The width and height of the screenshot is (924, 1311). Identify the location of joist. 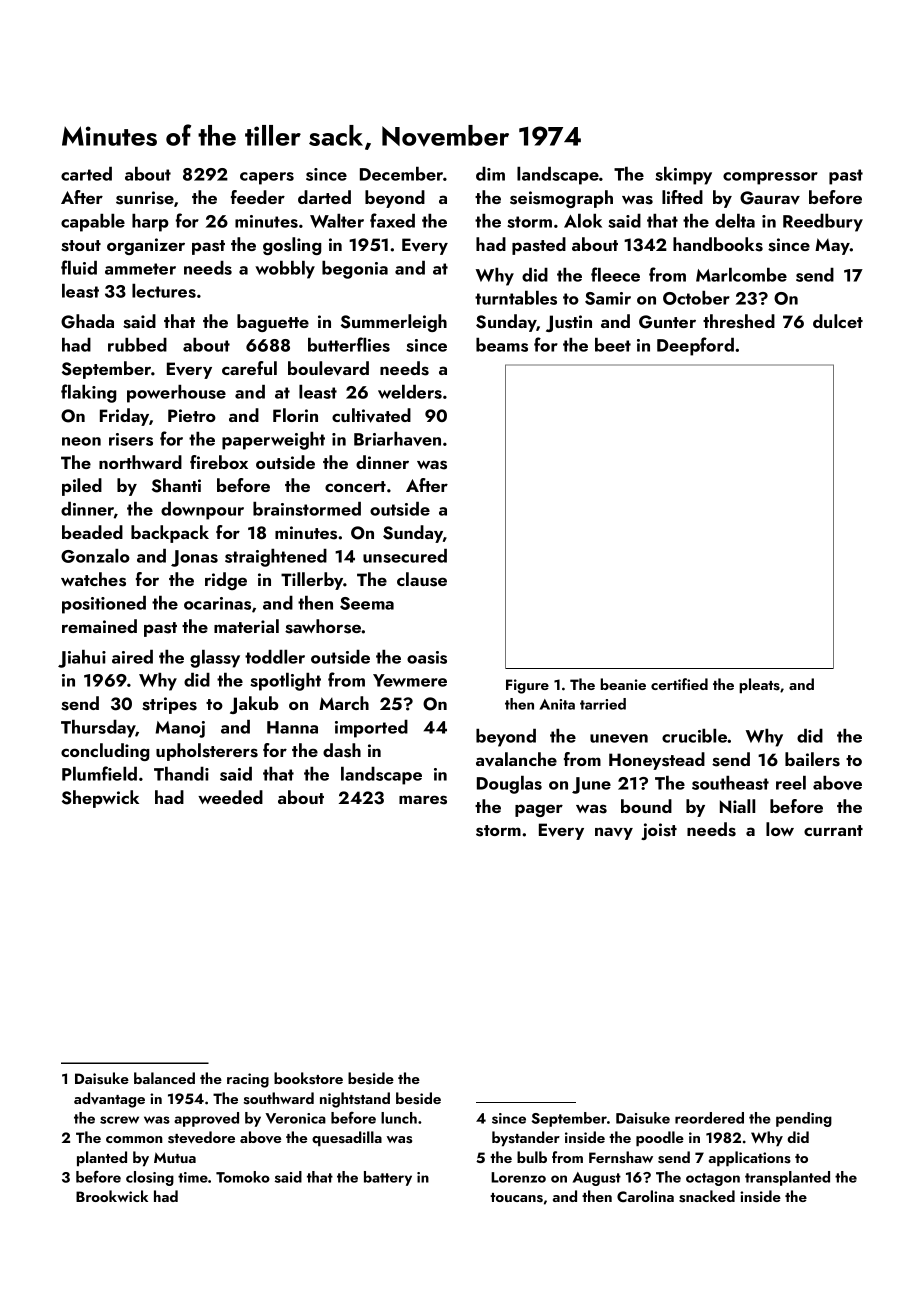
(659, 831).
